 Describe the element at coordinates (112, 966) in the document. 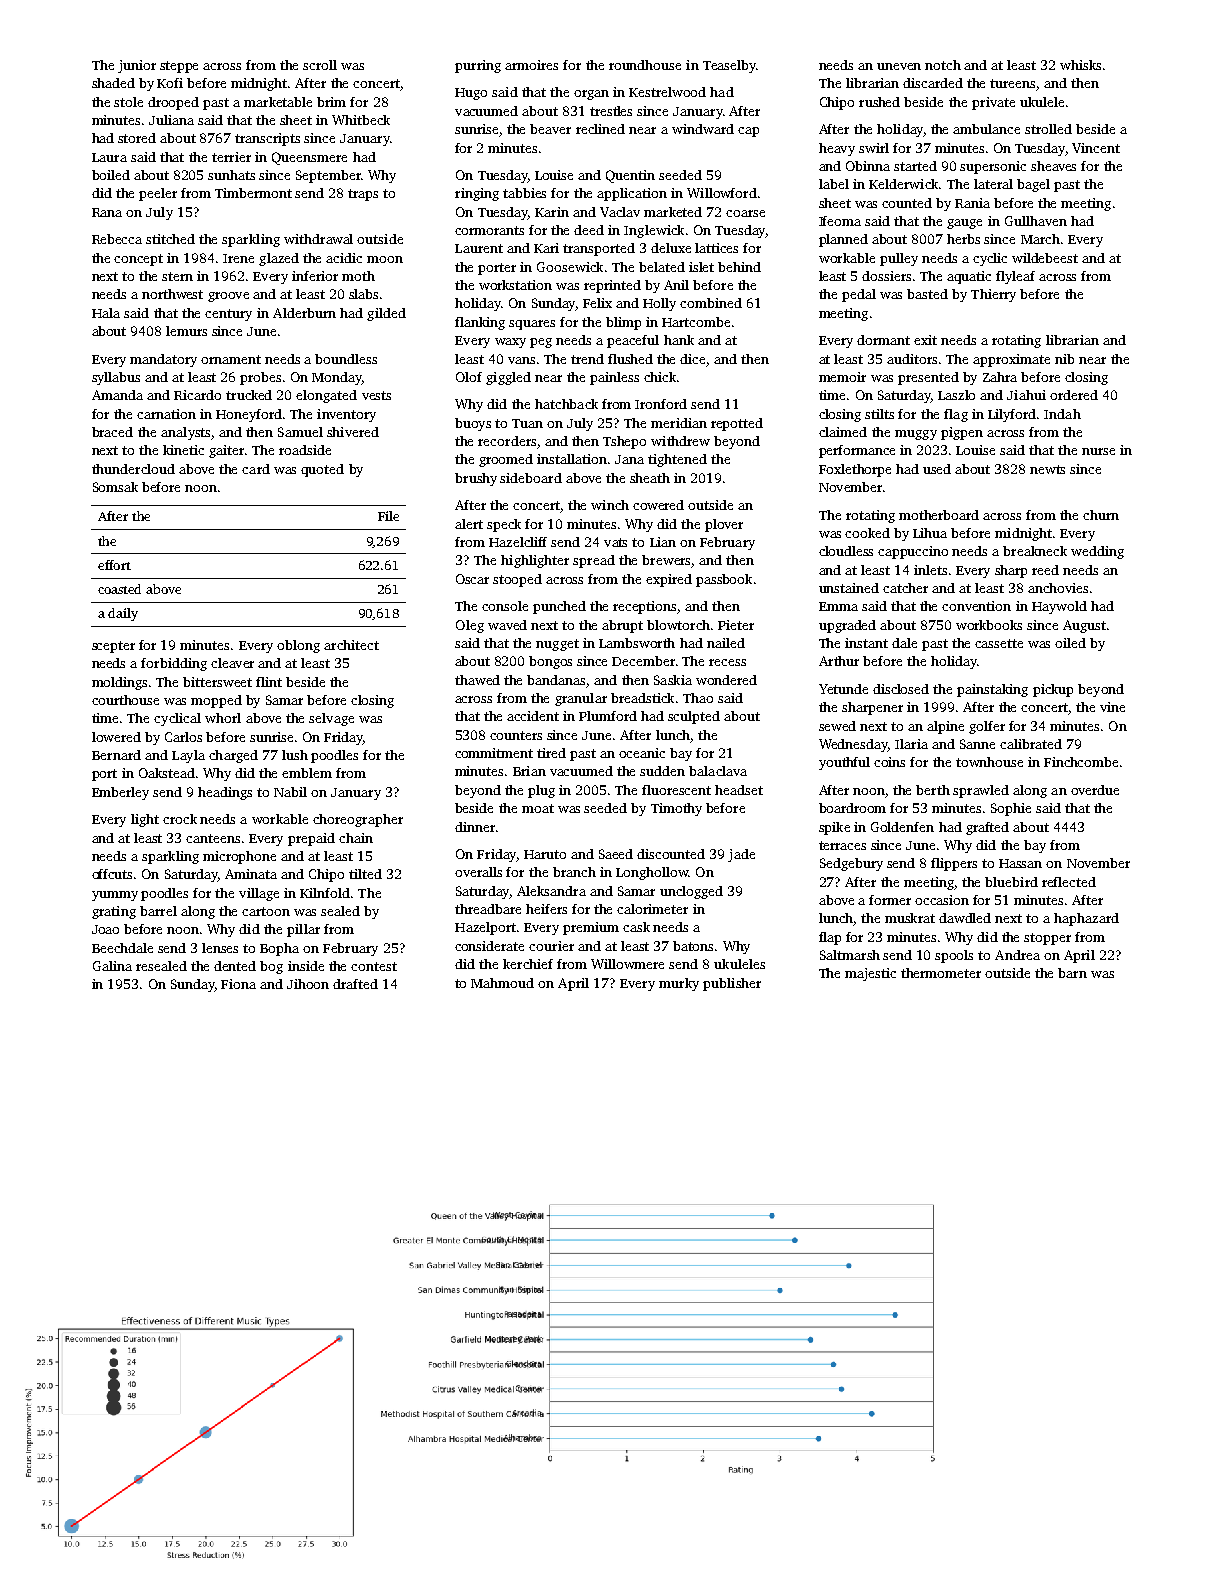

I see `Galina` at that location.
